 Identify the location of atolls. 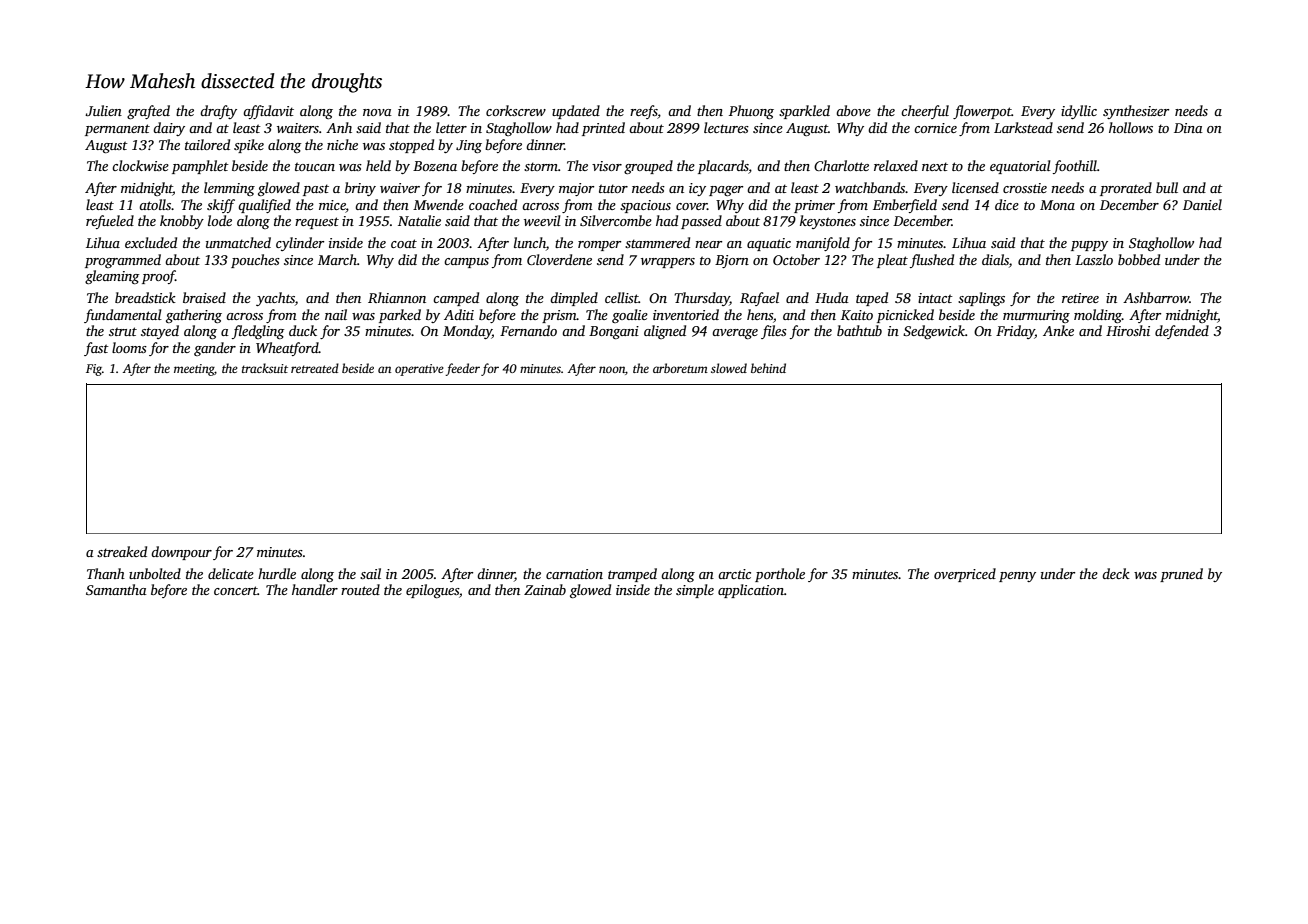
(155, 204).
